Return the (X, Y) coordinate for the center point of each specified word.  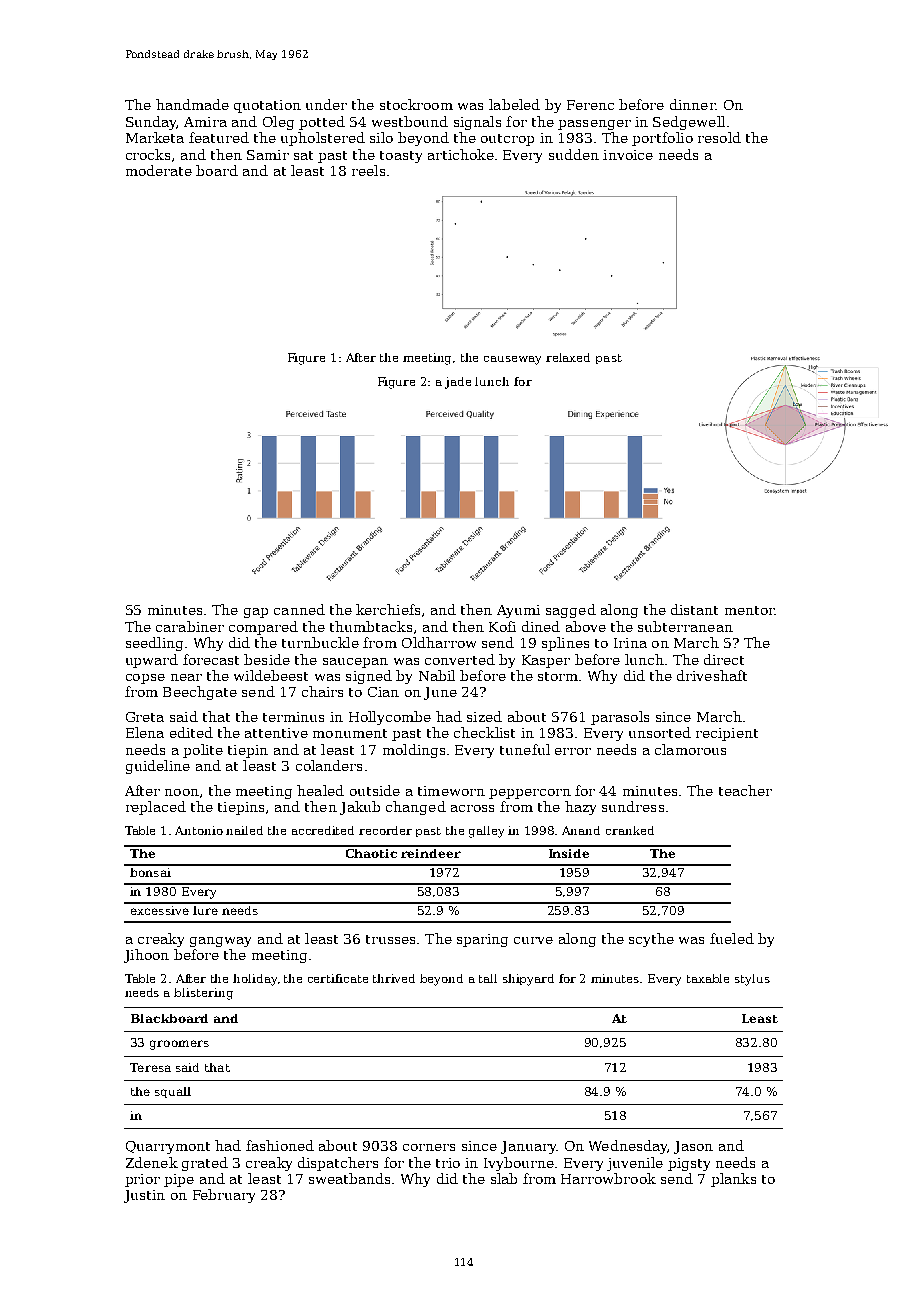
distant (694, 609)
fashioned (280, 1145)
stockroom (416, 104)
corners (429, 1147)
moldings (414, 751)
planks (733, 1180)
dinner (692, 104)
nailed (244, 830)
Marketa (155, 137)
